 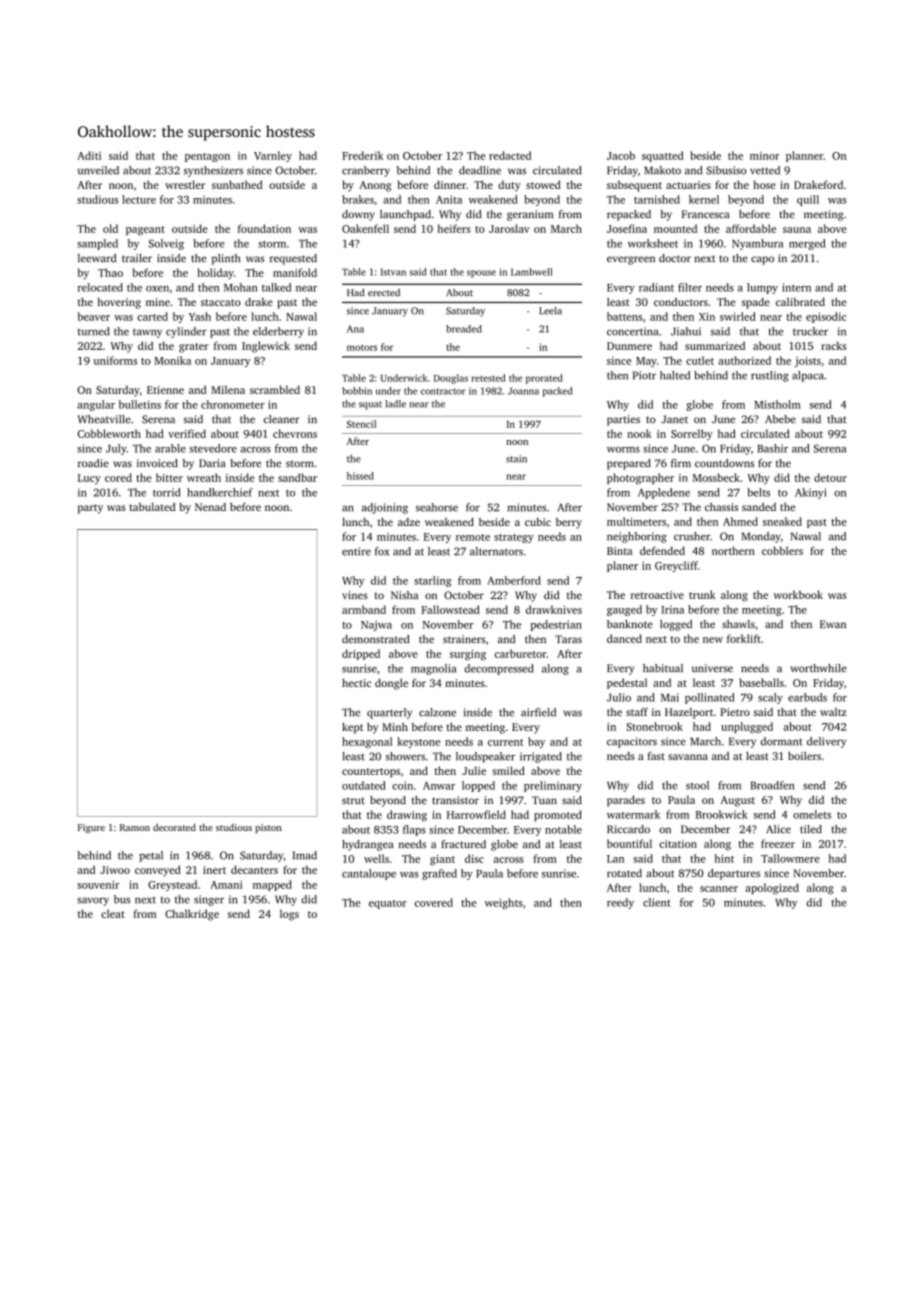 I want to click on savory, so click(x=93, y=901).
